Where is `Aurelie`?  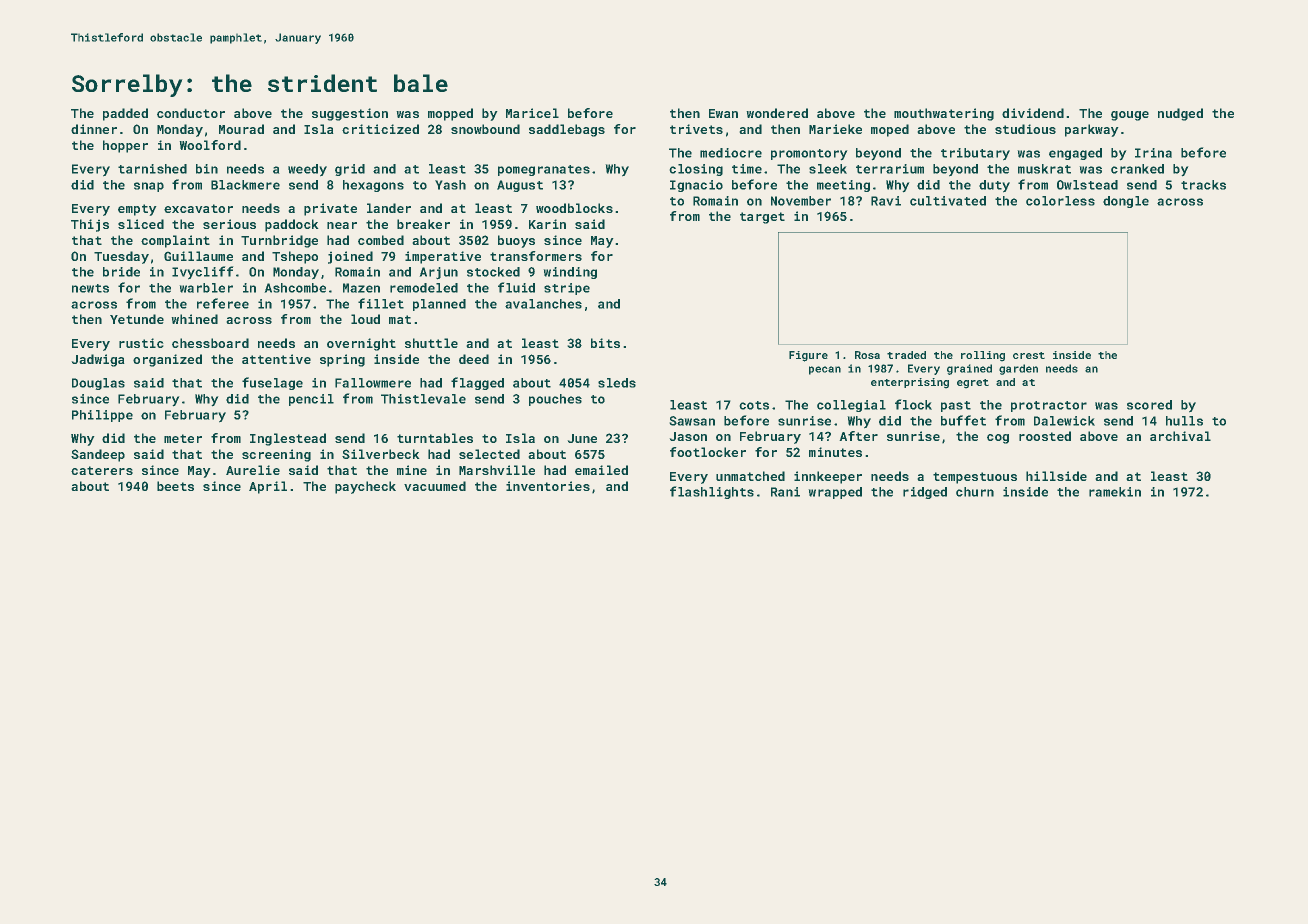
Aurelie is located at coordinates (253, 470).
